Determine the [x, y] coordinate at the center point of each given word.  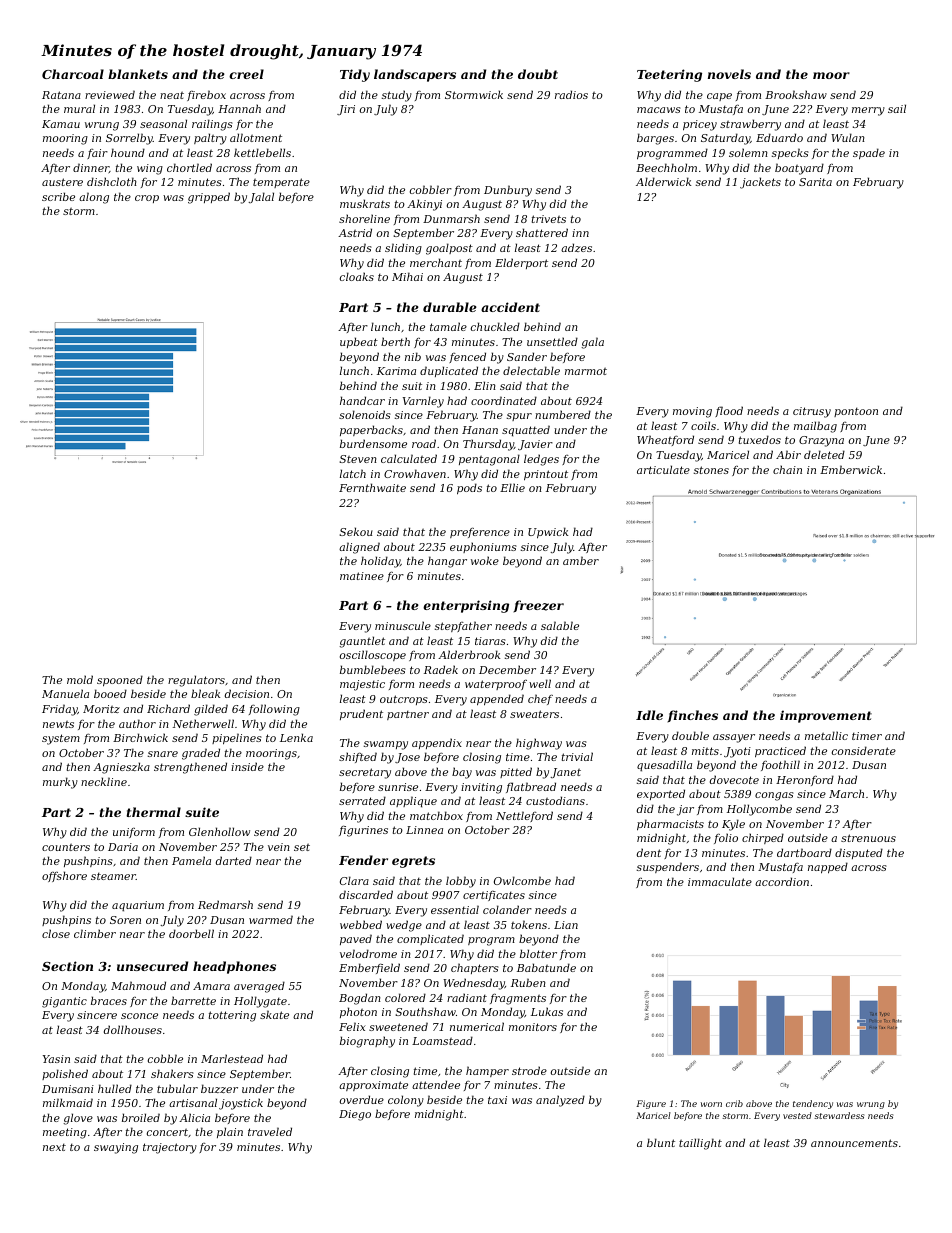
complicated [430, 939]
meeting [65, 1133]
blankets [138, 74]
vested [797, 1115]
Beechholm [666, 167]
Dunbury [508, 191]
